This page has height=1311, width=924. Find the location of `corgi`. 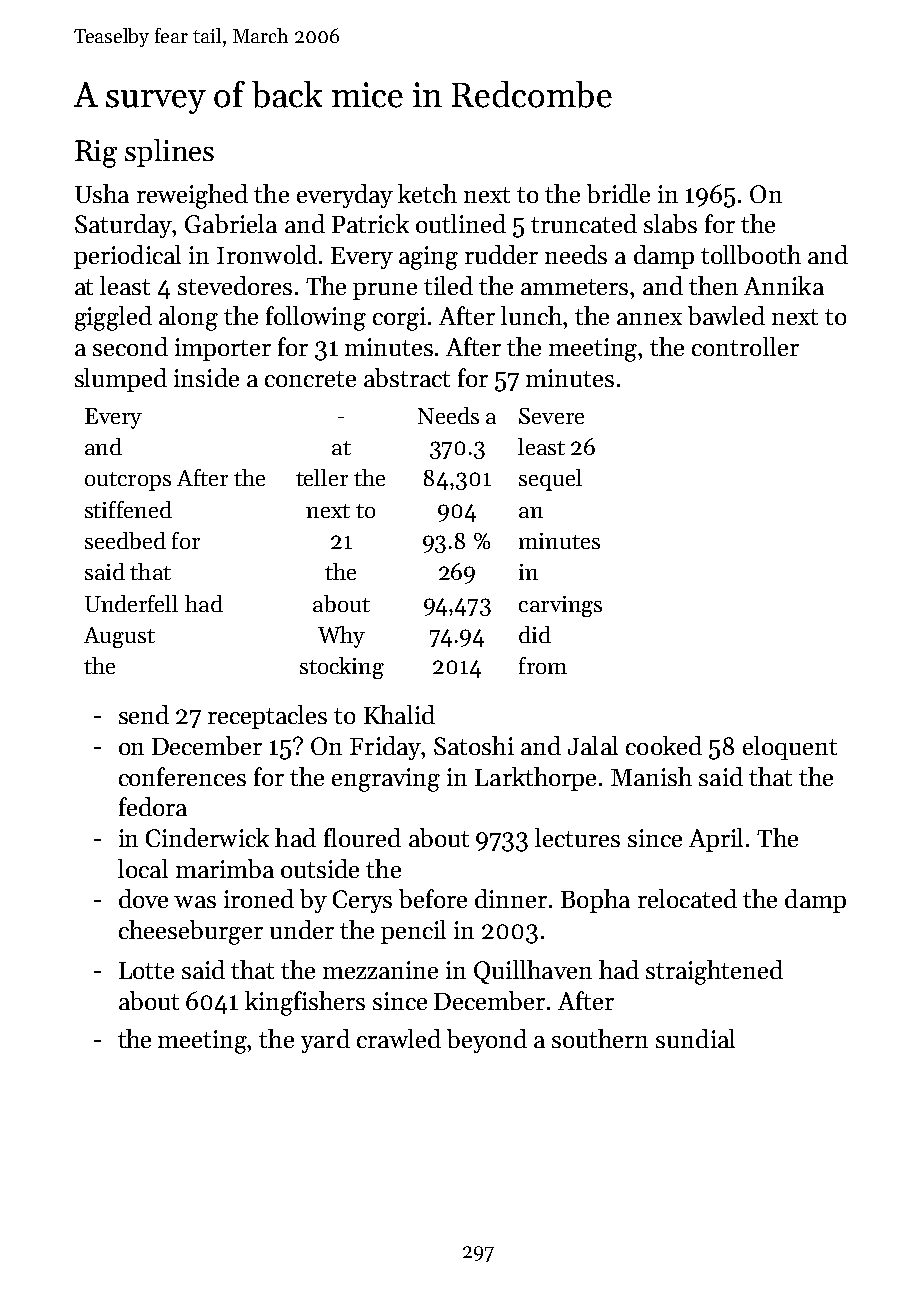

corgi is located at coordinates (399, 319).
